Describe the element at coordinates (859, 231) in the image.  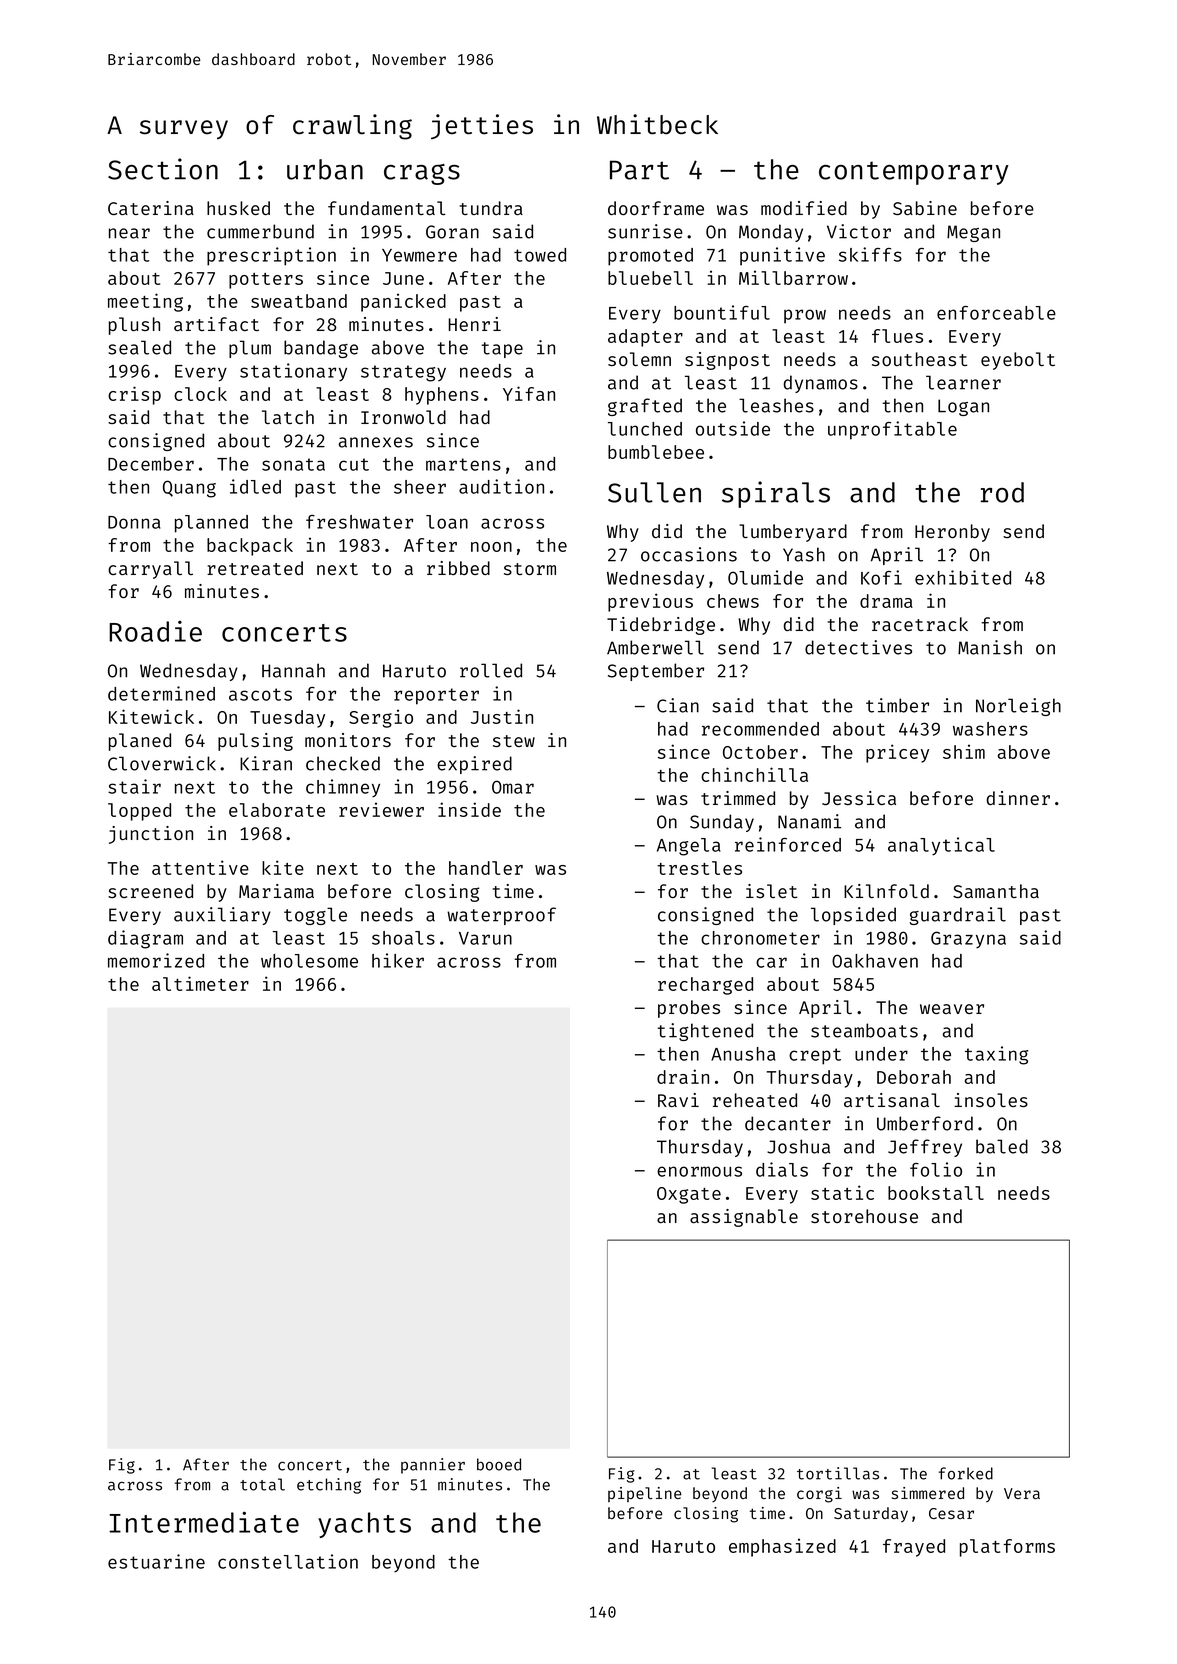
I see `Victor` at that location.
